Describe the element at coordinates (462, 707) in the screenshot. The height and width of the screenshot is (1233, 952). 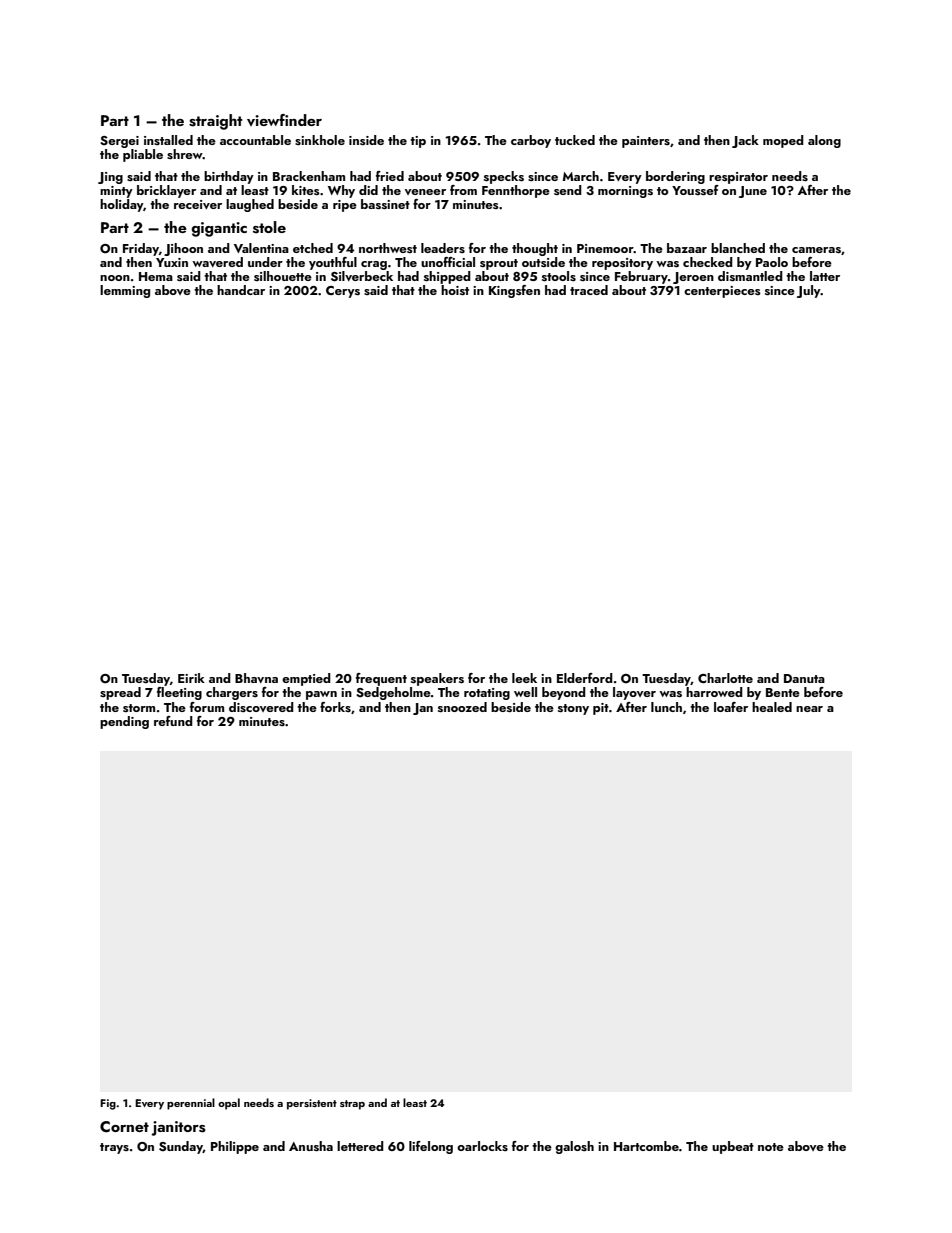
I see `snoozed` at that location.
